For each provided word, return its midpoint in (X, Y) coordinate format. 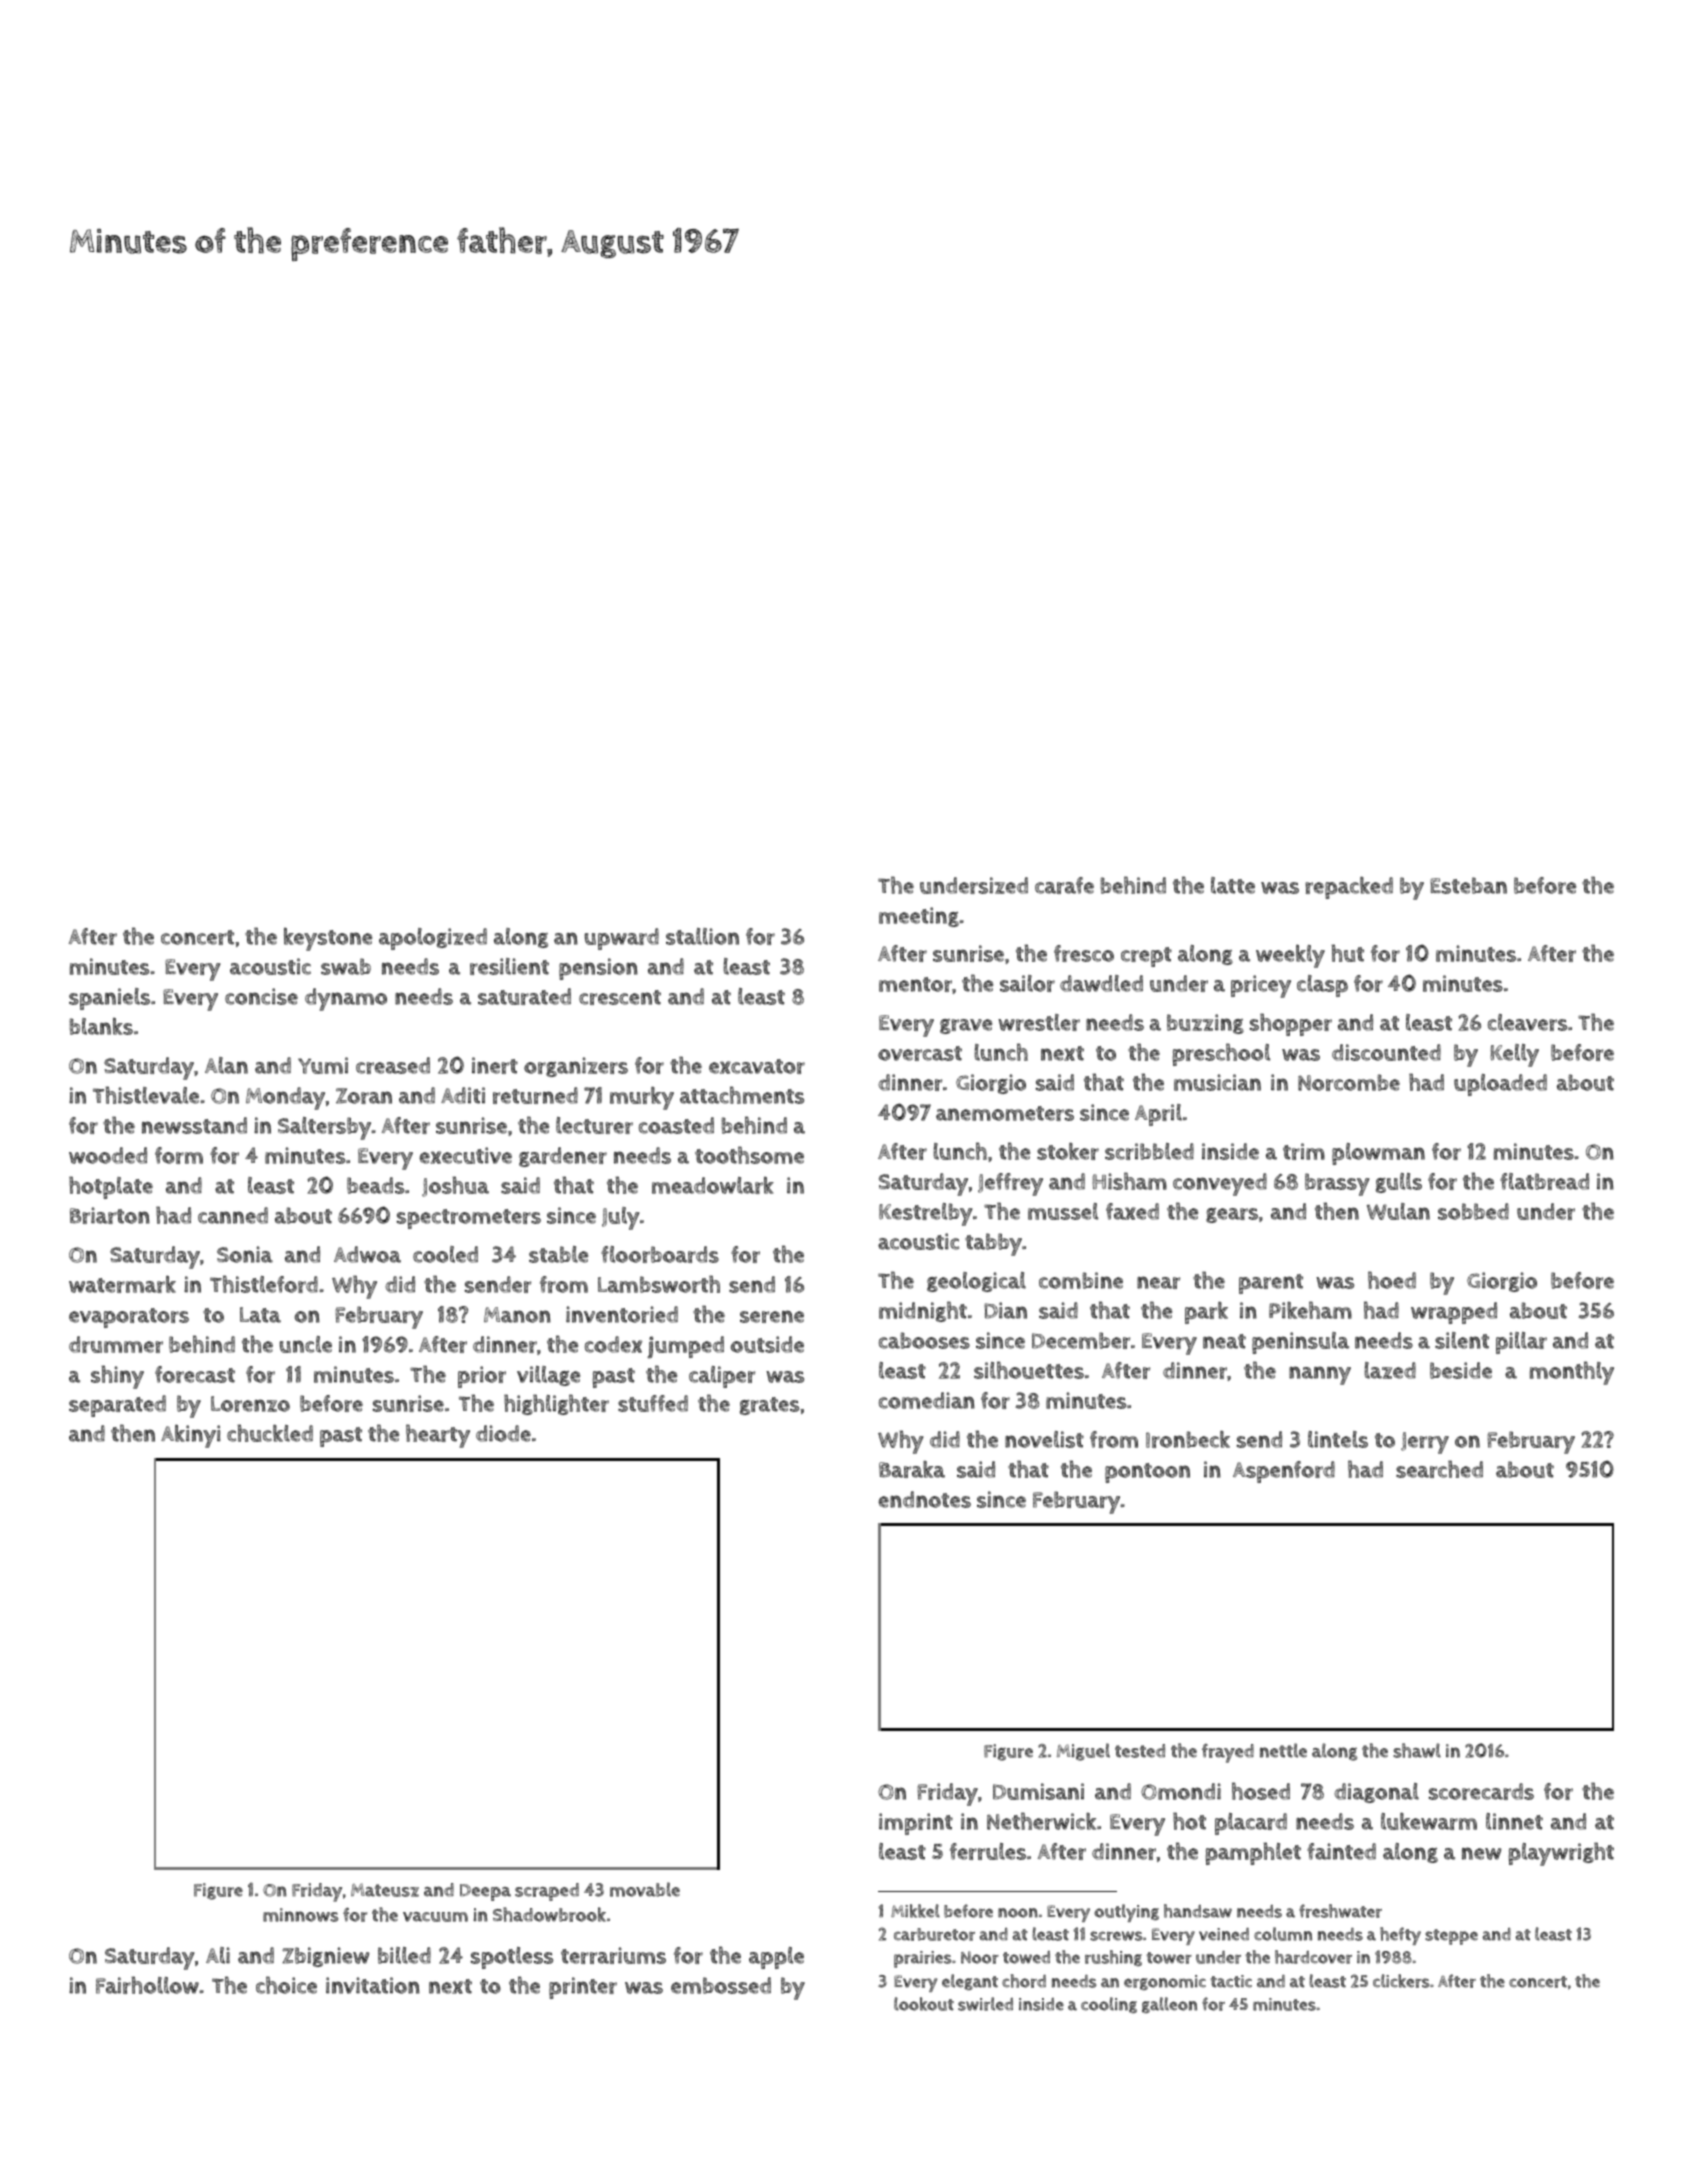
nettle (1283, 1750)
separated (117, 1406)
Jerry (1425, 1443)
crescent (620, 997)
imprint (916, 1824)
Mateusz (385, 1890)
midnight (923, 1311)
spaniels (109, 999)
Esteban (1468, 885)
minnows (300, 1915)
